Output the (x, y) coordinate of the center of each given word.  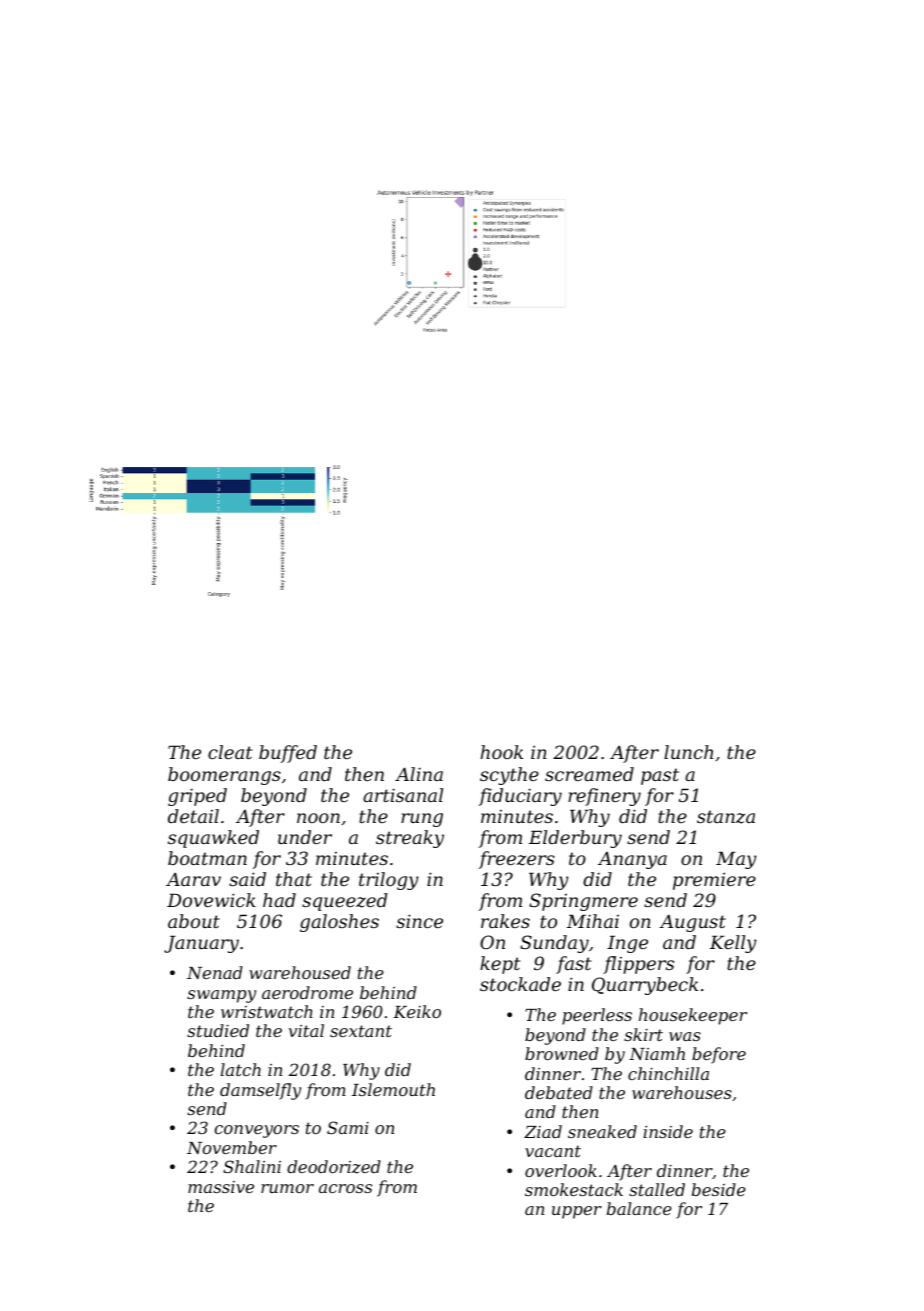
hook (501, 752)
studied (218, 1030)
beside (719, 1189)
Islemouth (393, 1089)
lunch (688, 752)
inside (668, 1131)
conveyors (256, 1131)
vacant (553, 1151)
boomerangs (224, 776)
